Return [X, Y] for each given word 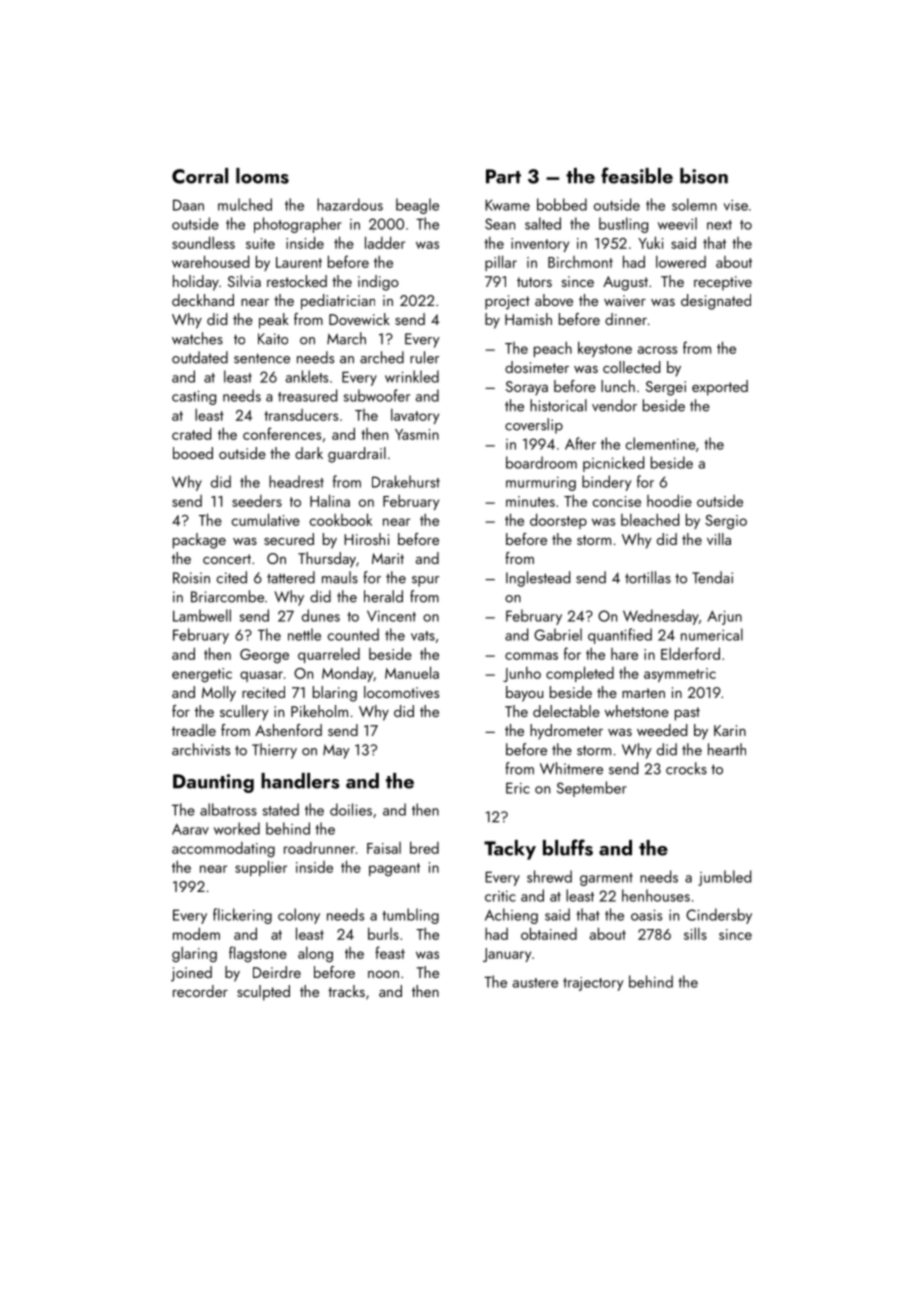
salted [543, 223]
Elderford [690, 653]
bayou [524, 694]
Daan [188, 205]
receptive [723, 283]
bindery [606, 483]
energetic [202, 675]
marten [643, 693]
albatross [228, 809]
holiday [196, 283]
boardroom [541, 462]
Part [503, 176]
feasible [637, 175]
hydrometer [566, 732]
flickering [242, 916]
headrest [296, 481]
